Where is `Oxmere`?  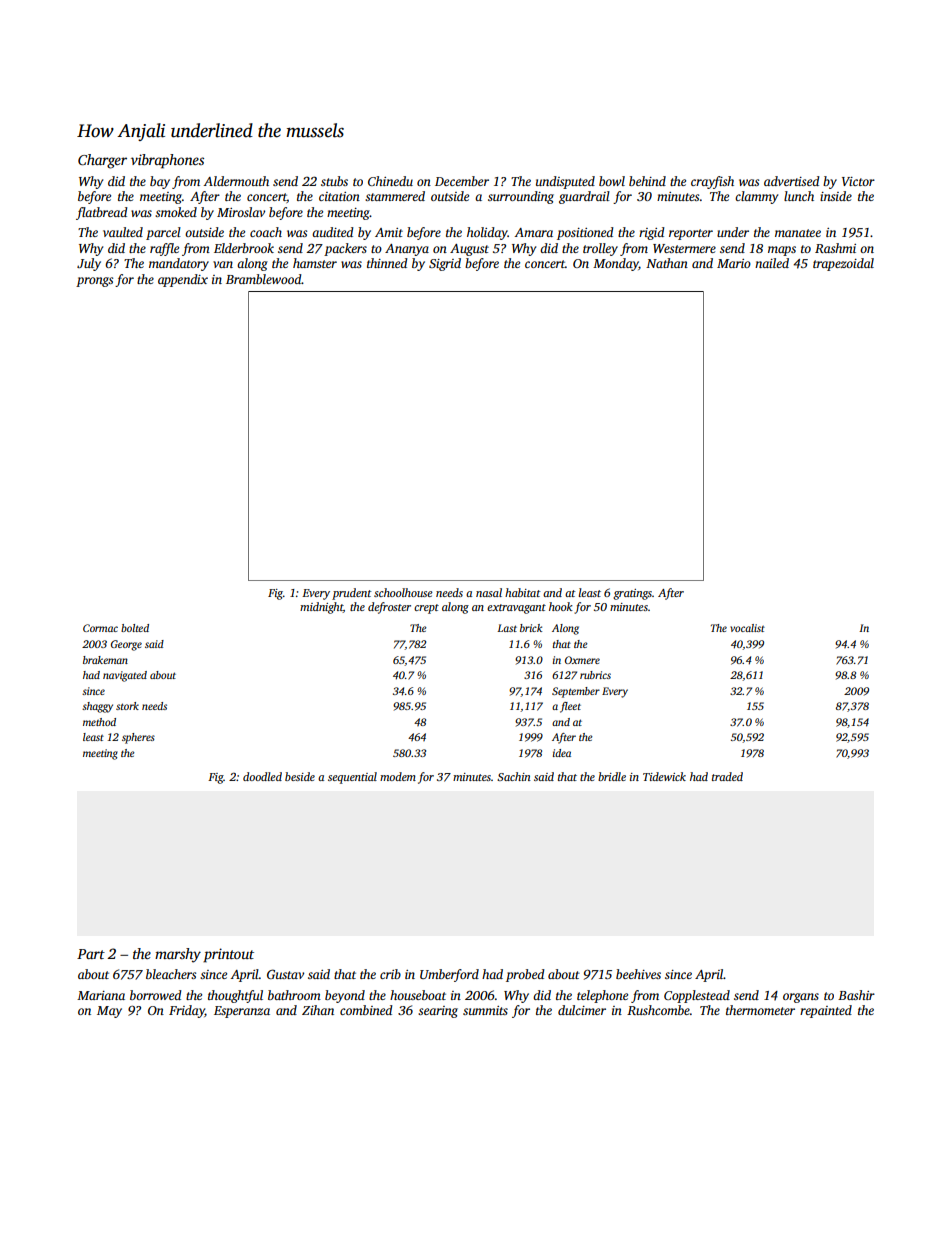
Oxmere is located at coordinates (582, 660).
